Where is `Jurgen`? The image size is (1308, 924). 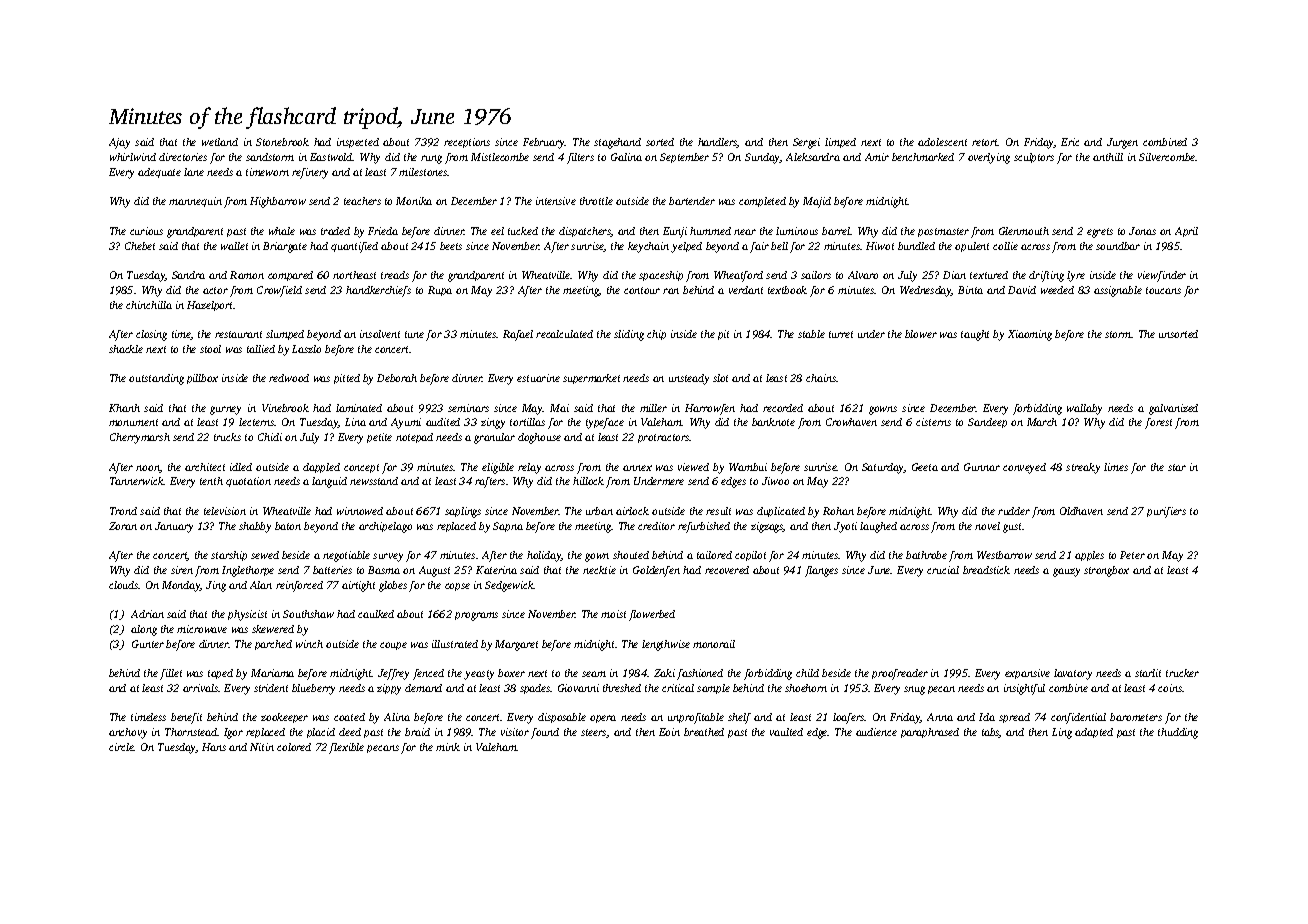 Jurgen is located at coordinates (1122, 143).
